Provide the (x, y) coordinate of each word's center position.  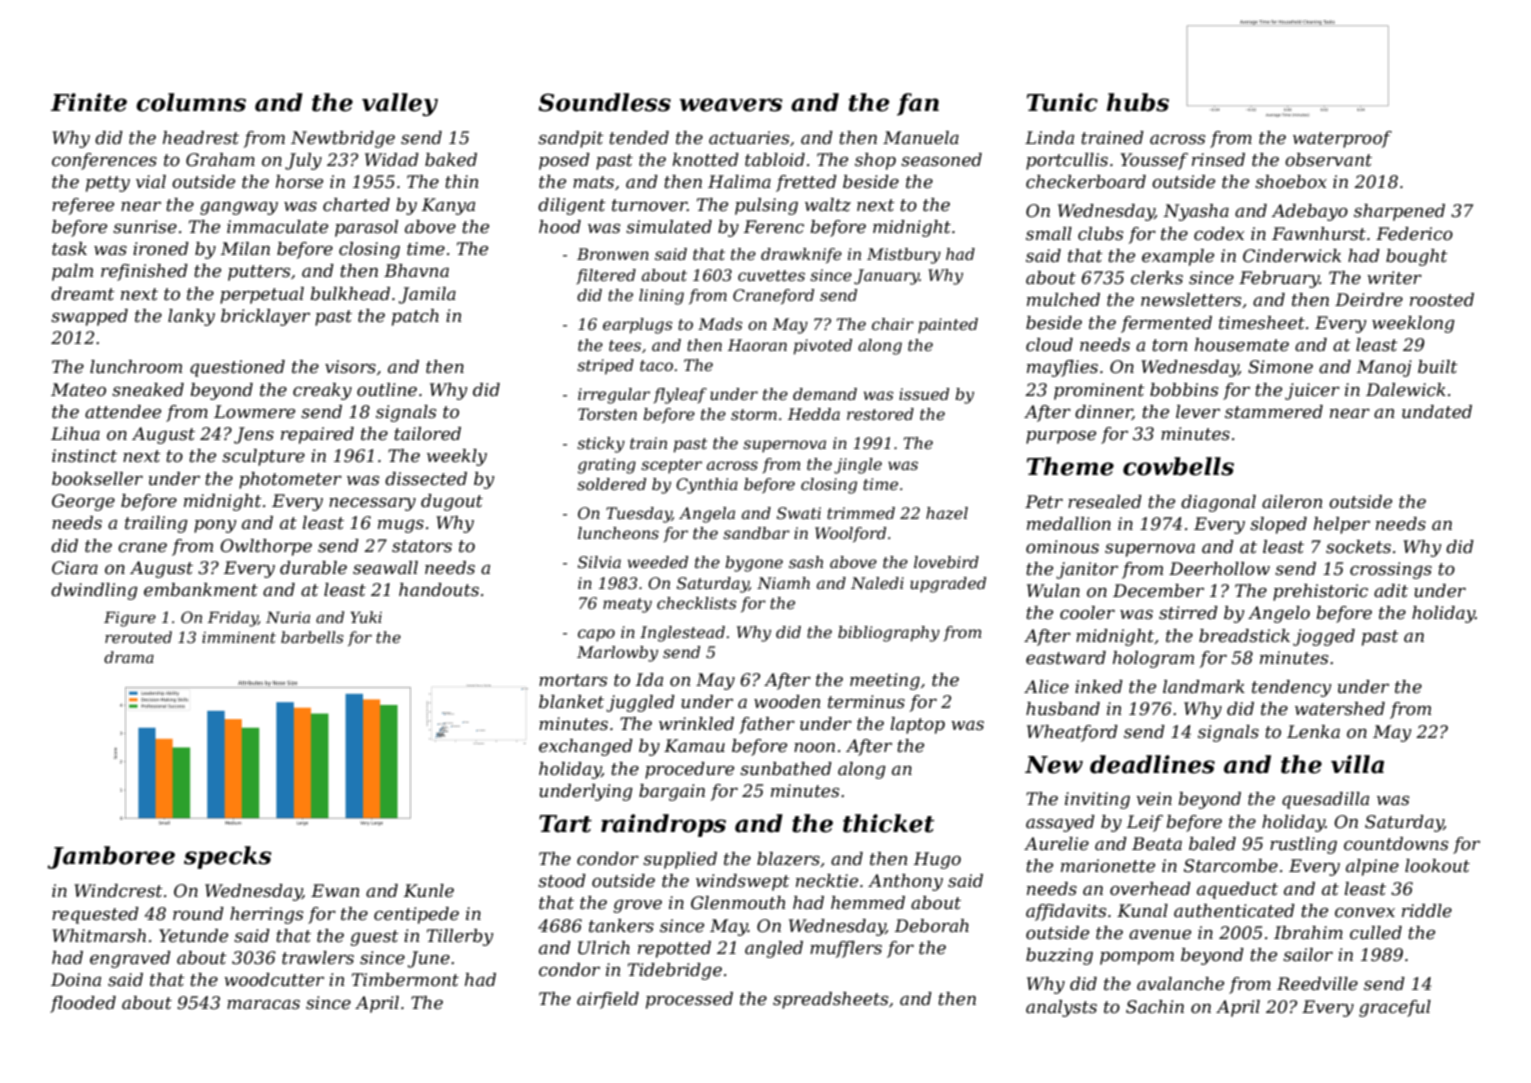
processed (689, 1000)
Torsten (607, 414)
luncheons (618, 533)
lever (1198, 411)
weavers (731, 105)
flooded (83, 1004)
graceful (1395, 1008)
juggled (640, 703)
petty (108, 184)
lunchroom (136, 367)
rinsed (1218, 159)
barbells (312, 637)
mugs (401, 526)
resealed (1105, 502)
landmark (1204, 686)
